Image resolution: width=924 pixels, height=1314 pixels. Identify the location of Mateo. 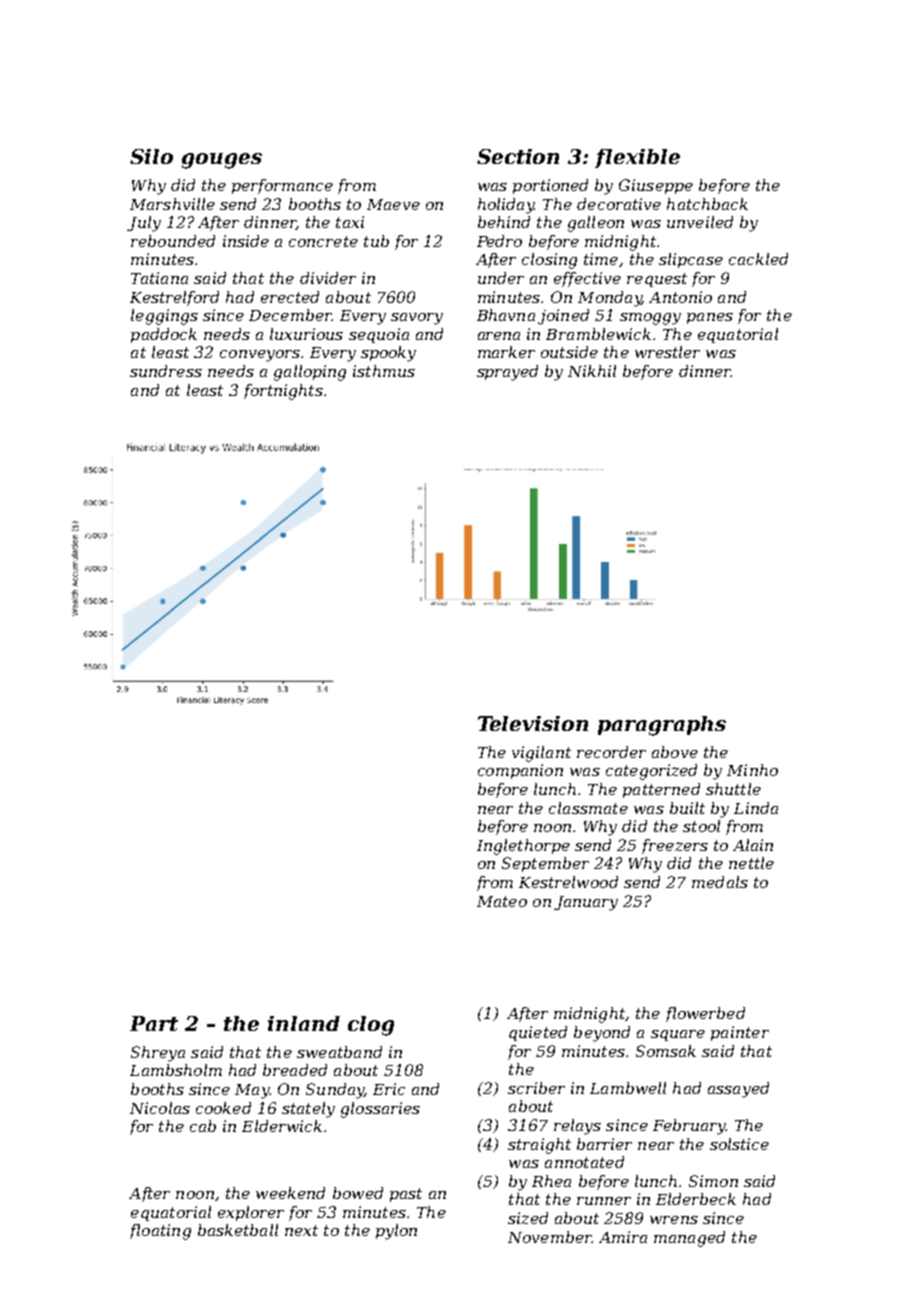
(502, 901).
